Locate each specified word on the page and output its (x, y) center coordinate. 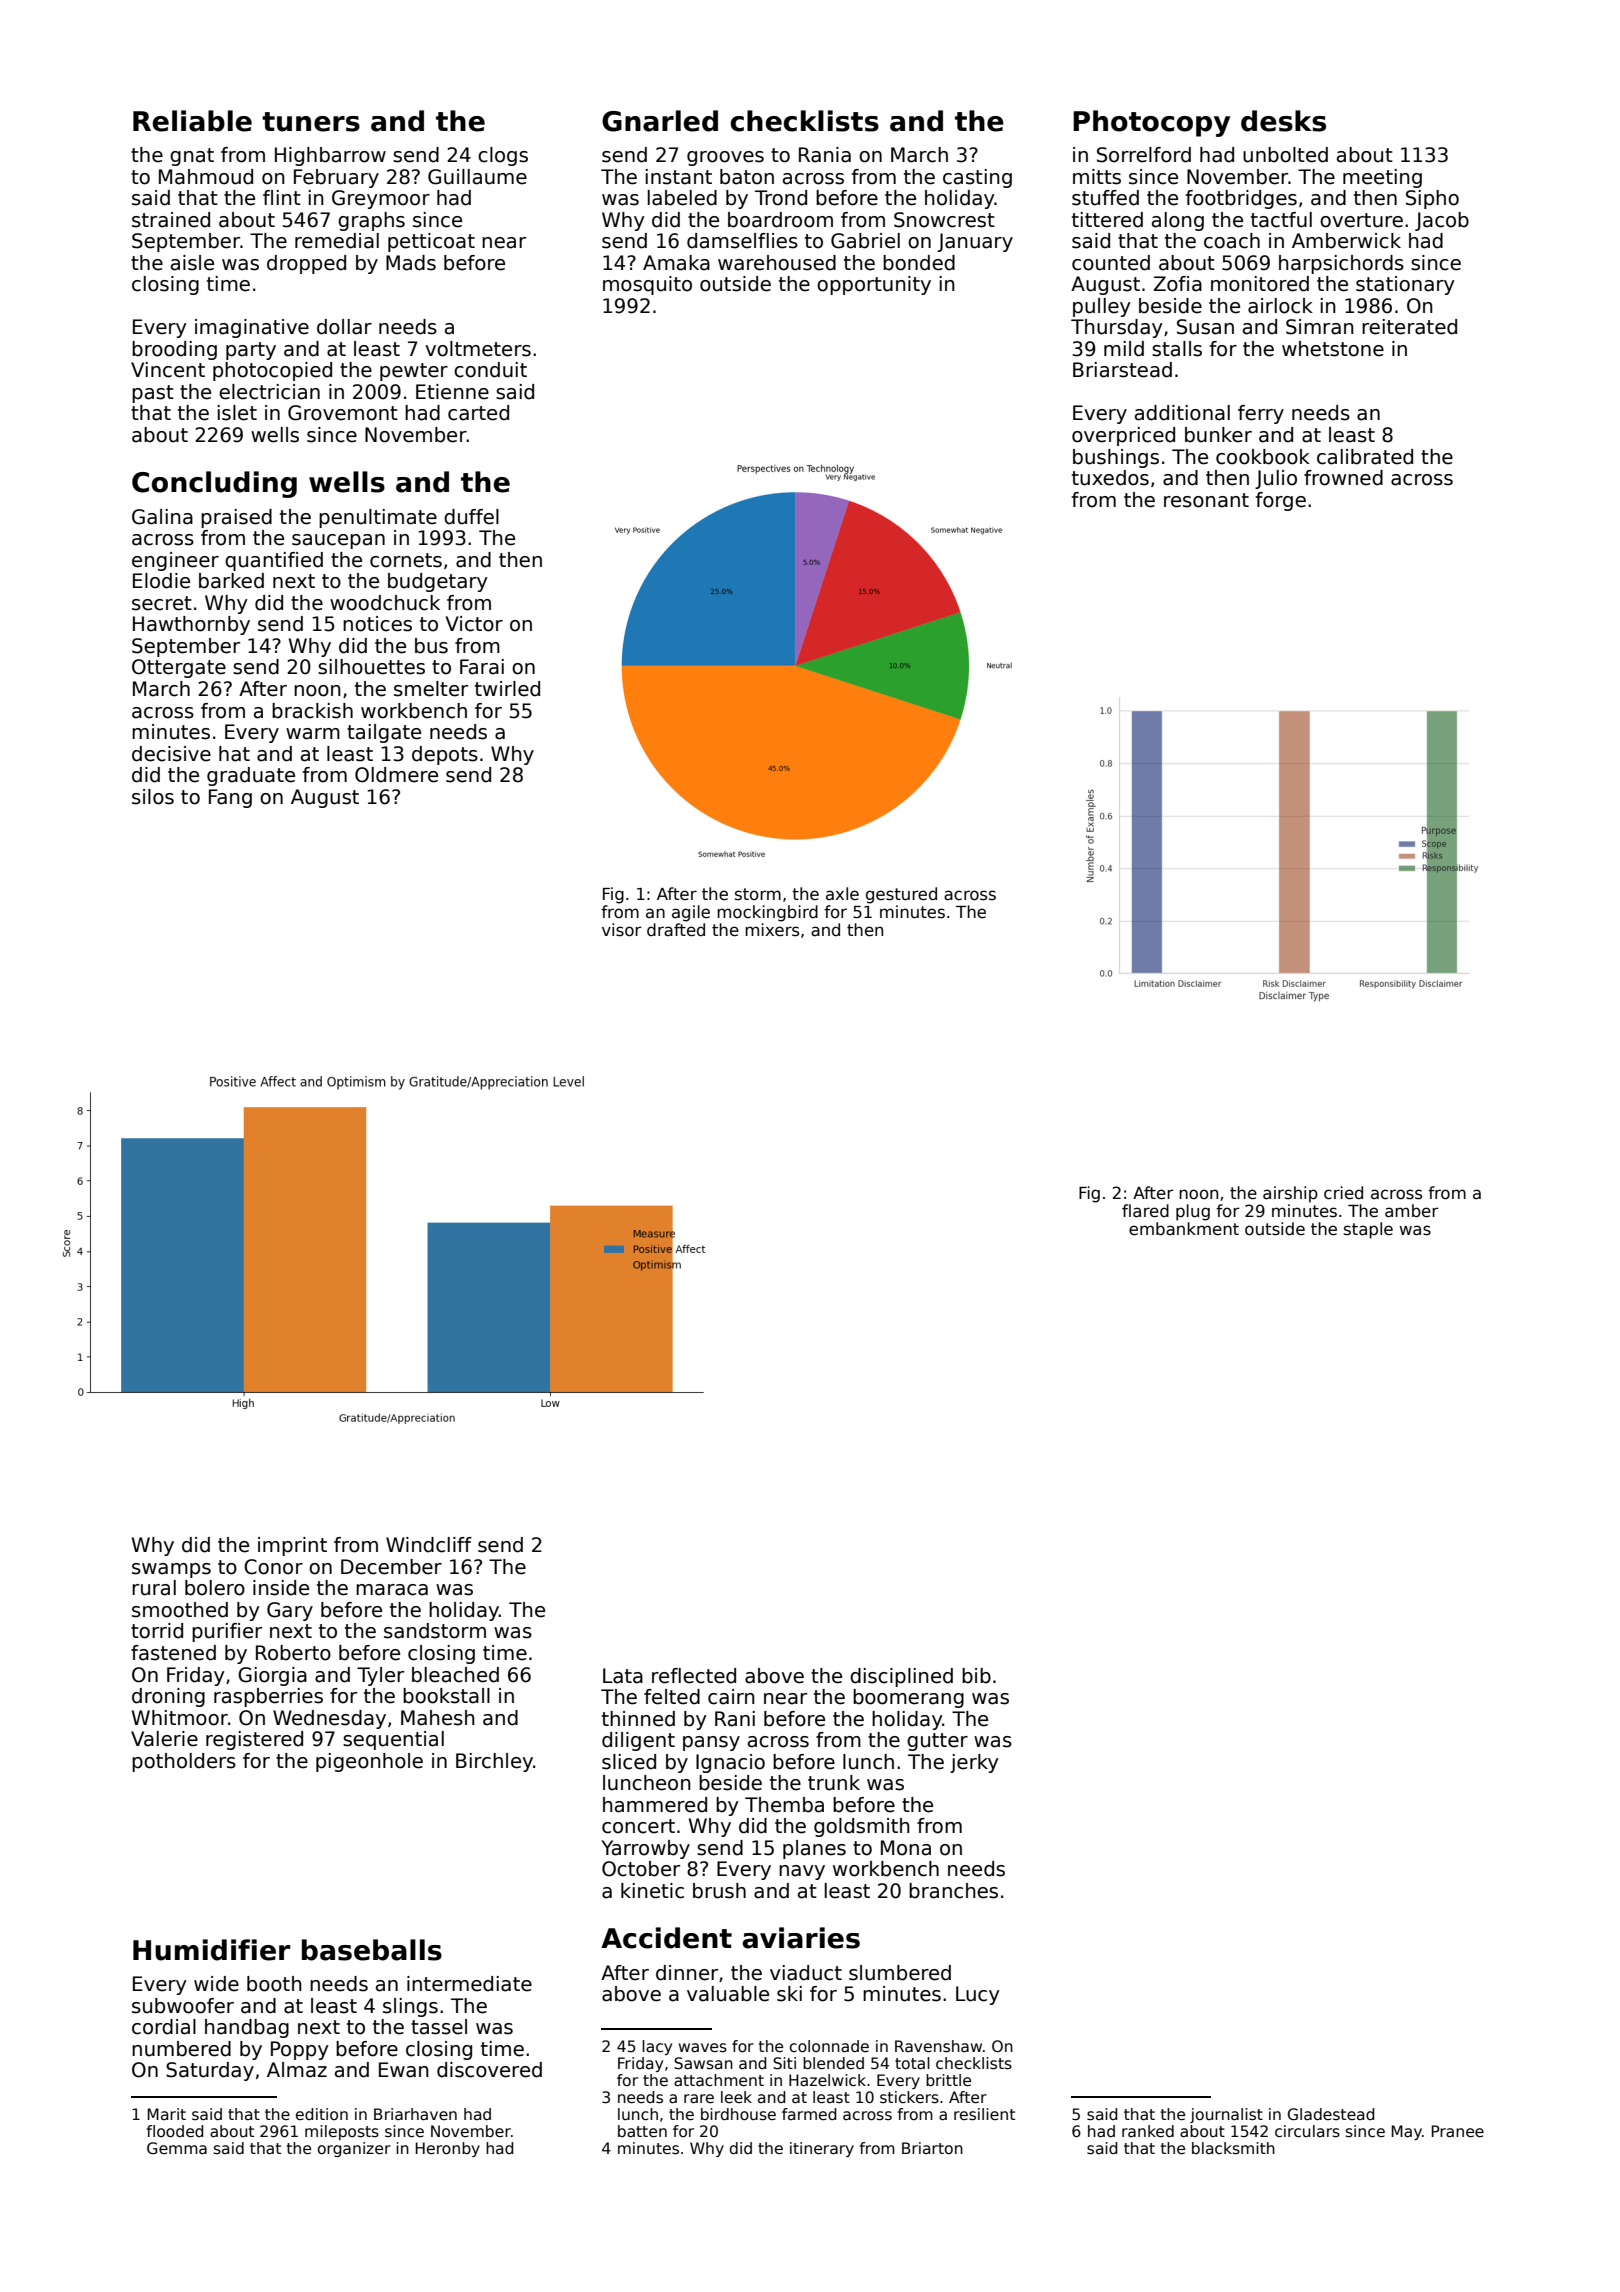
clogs (503, 156)
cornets (406, 560)
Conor (273, 1567)
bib (976, 1676)
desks (1283, 121)
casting (977, 178)
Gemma (177, 2148)
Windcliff (429, 1545)
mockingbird (767, 913)
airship (1290, 1194)
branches (953, 1891)
